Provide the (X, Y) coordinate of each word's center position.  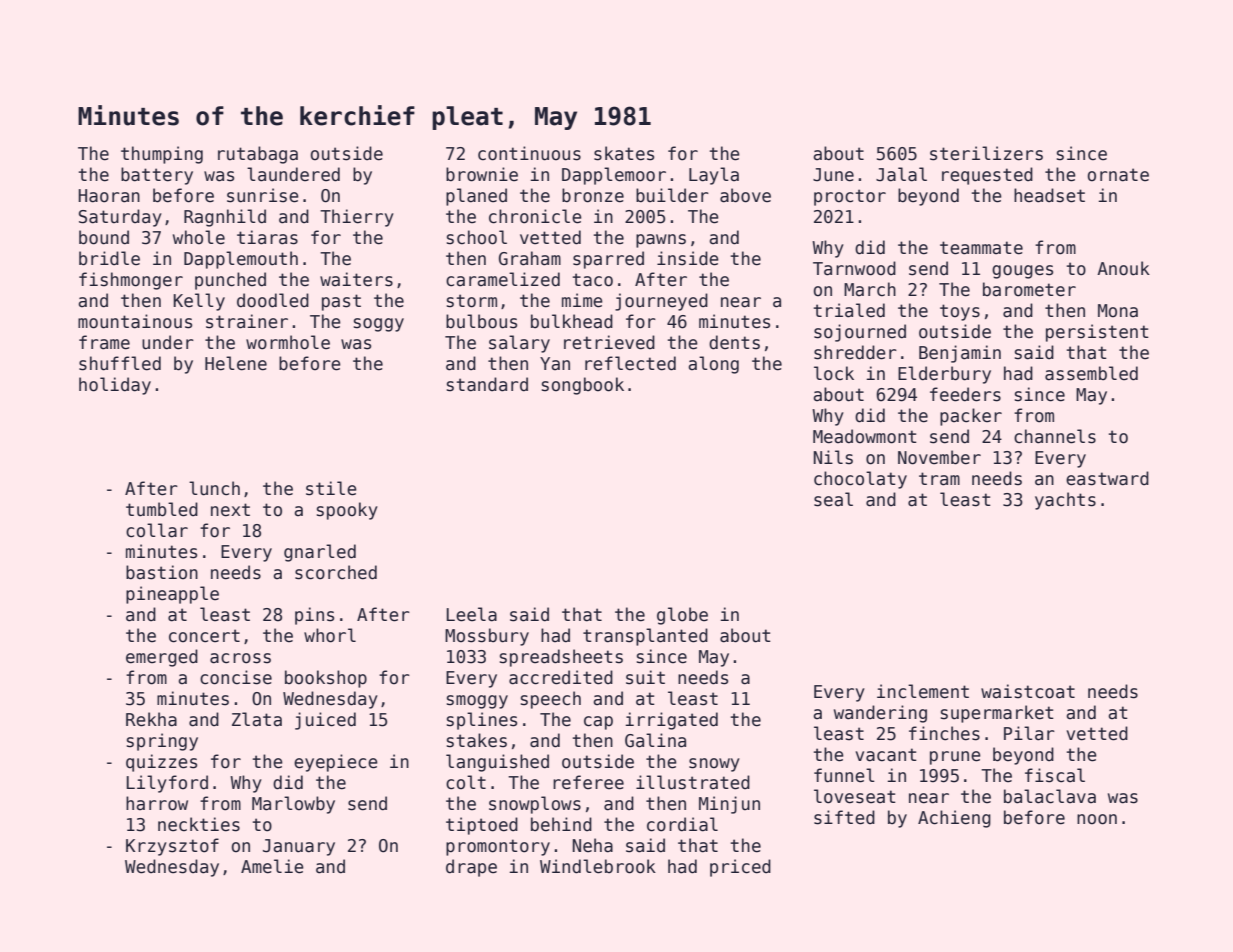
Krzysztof (172, 847)
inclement (923, 691)
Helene (236, 363)
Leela (471, 614)
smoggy (477, 702)
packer (971, 417)
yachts (1065, 501)
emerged (162, 658)
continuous (529, 153)
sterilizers (986, 153)
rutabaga (258, 155)
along (713, 365)
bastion (162, 572)
